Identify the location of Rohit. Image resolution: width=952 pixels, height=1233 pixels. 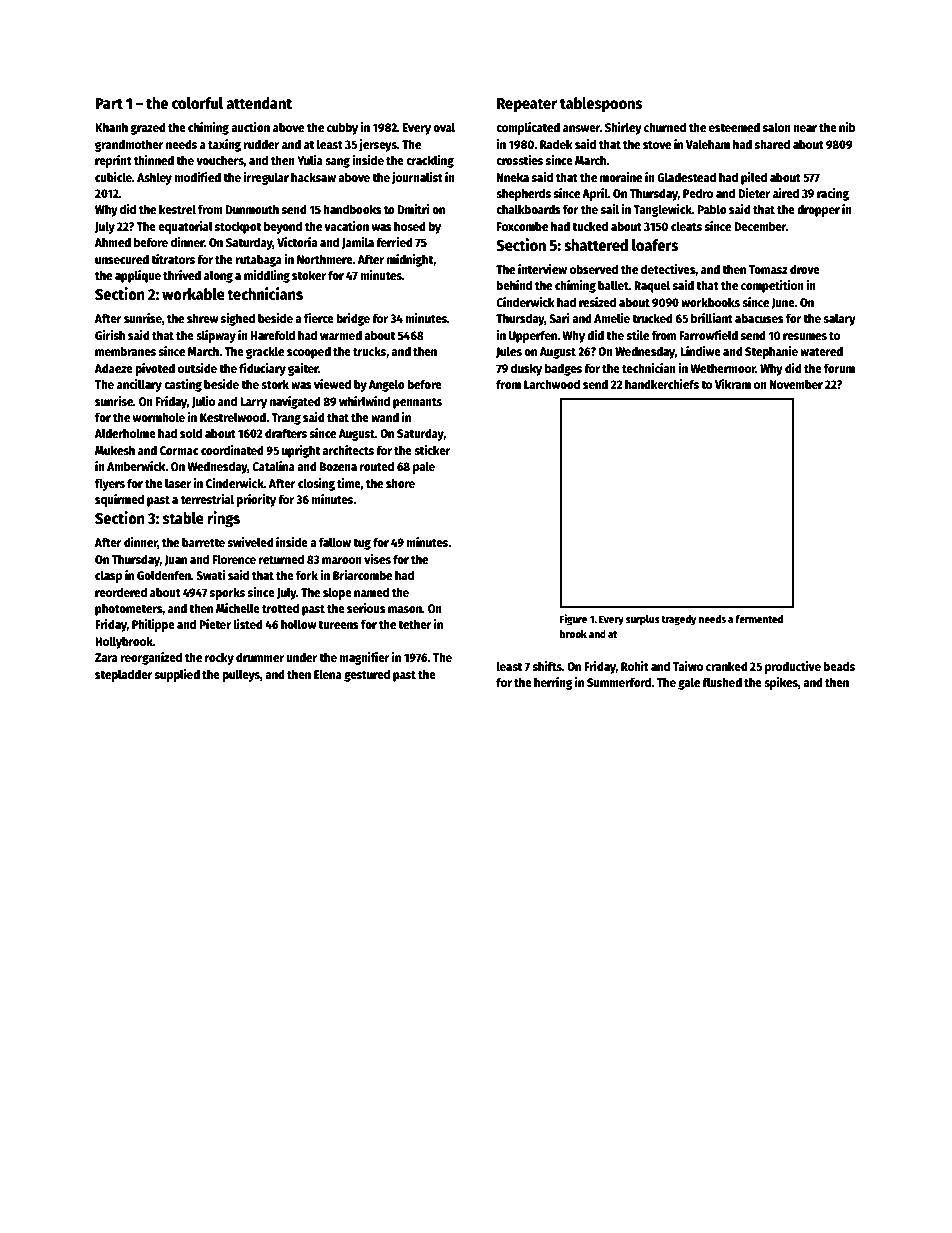
(635, 666).
